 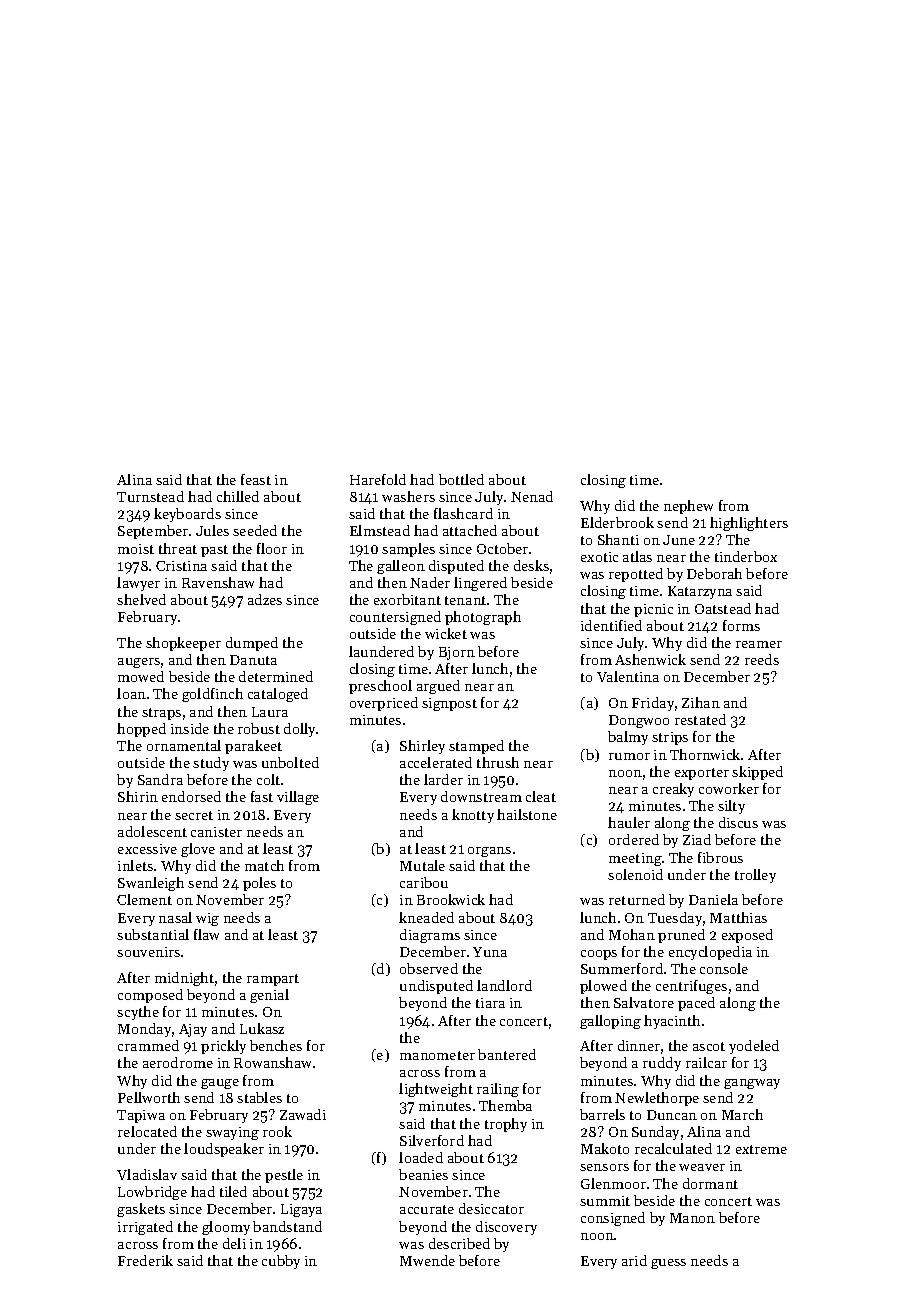 What do you see at coordinates (427, 1260) in the document?
I see `Mwende` at bounding box center [427, 1260].
